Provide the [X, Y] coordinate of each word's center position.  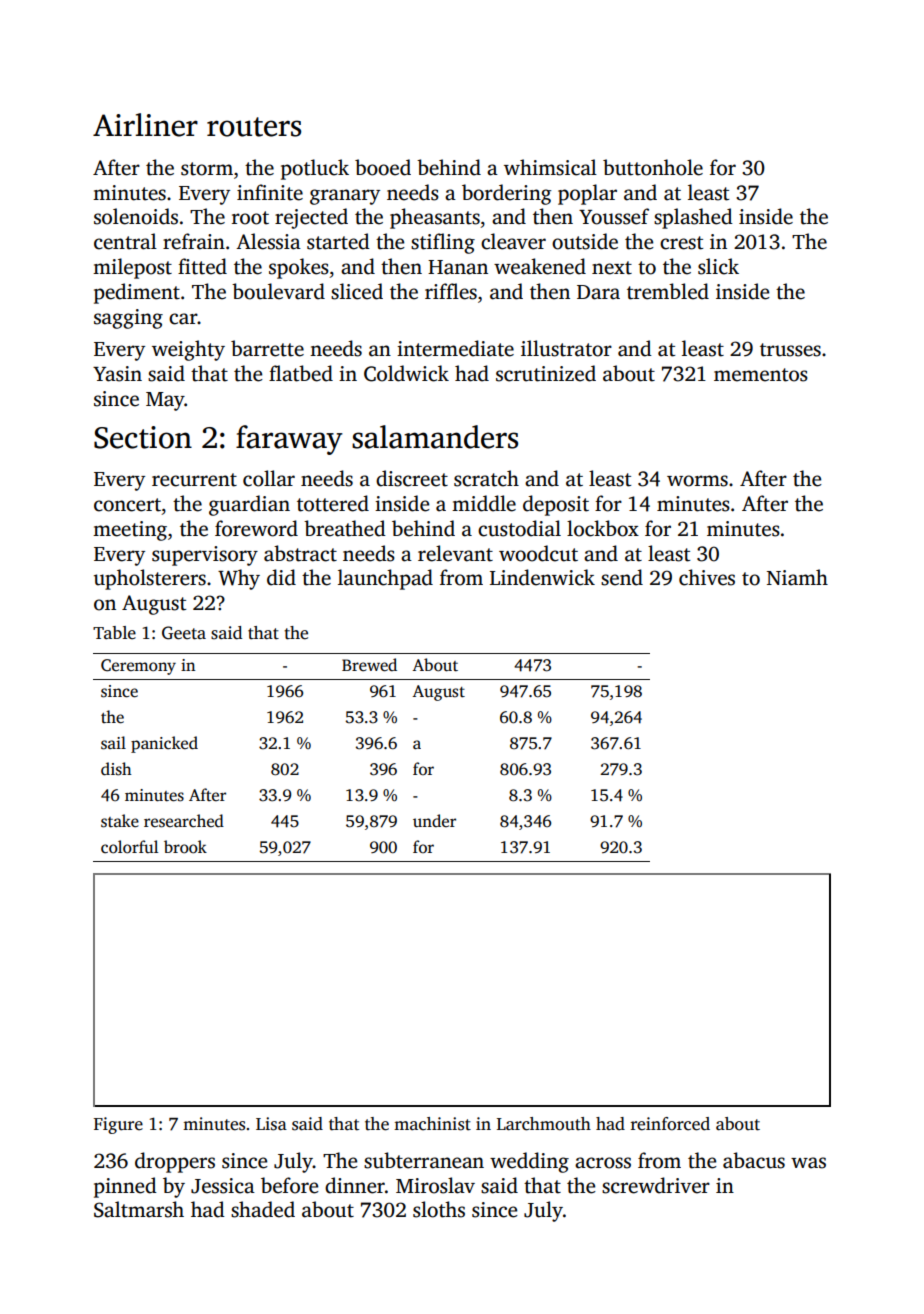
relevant [455, 553]
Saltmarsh [139, 1209]
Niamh [797, 577]
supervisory [205, 556]
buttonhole [653, 167]
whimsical [550, 167]
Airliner [145, 125]
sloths [439, 1209]
